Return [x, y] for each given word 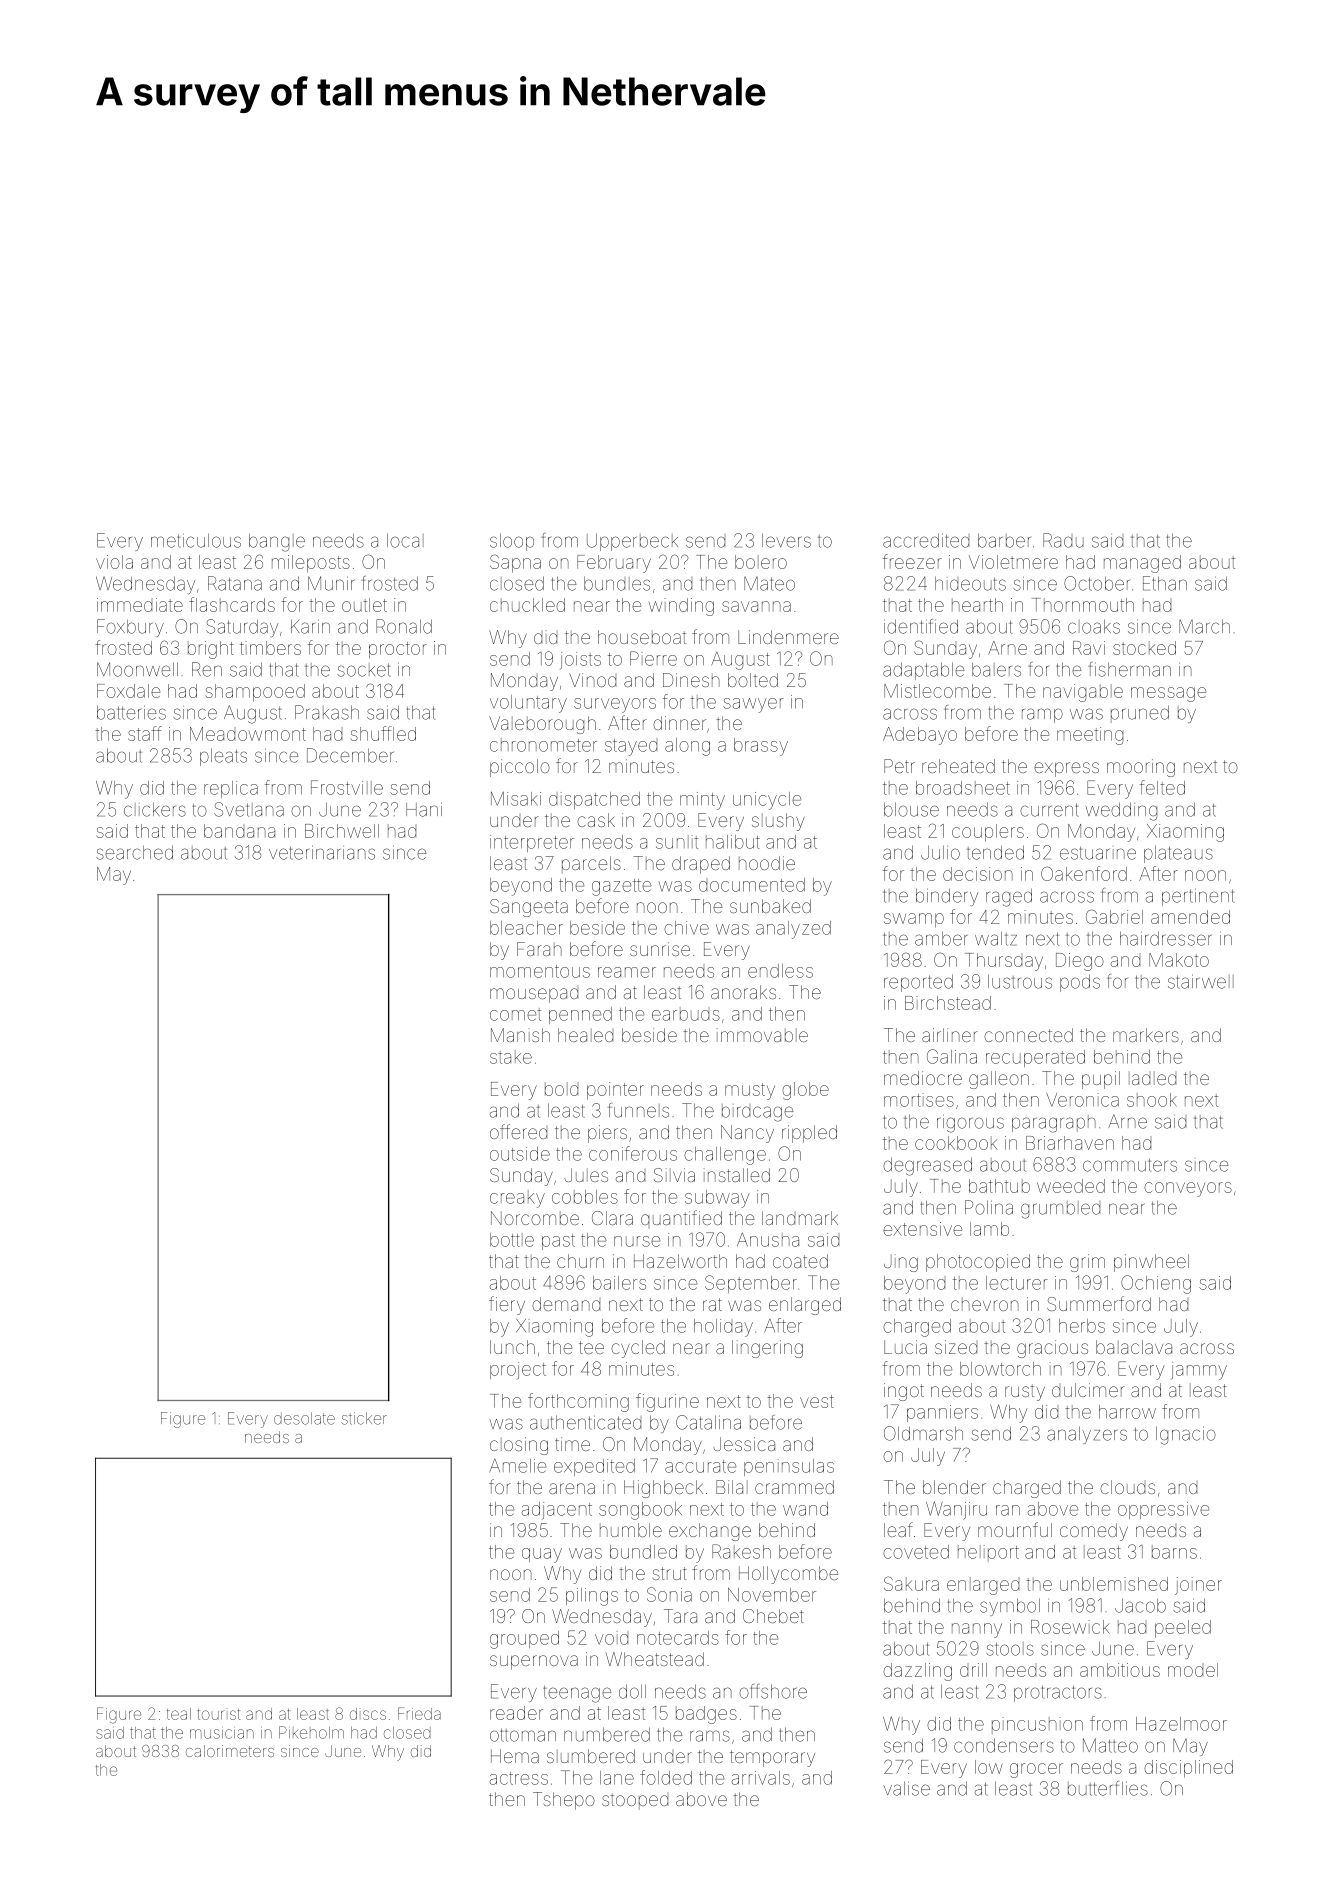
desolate [304, 1418]
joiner [1198, 1586]
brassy [761, 747]
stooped [635, 1801]
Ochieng [1156, 1284]
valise [906, 1788]
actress [519, 1778]
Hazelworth [680, 1261]
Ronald [404, 626]
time [572, 1444]
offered [518, 1131]
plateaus [1178, 854]
